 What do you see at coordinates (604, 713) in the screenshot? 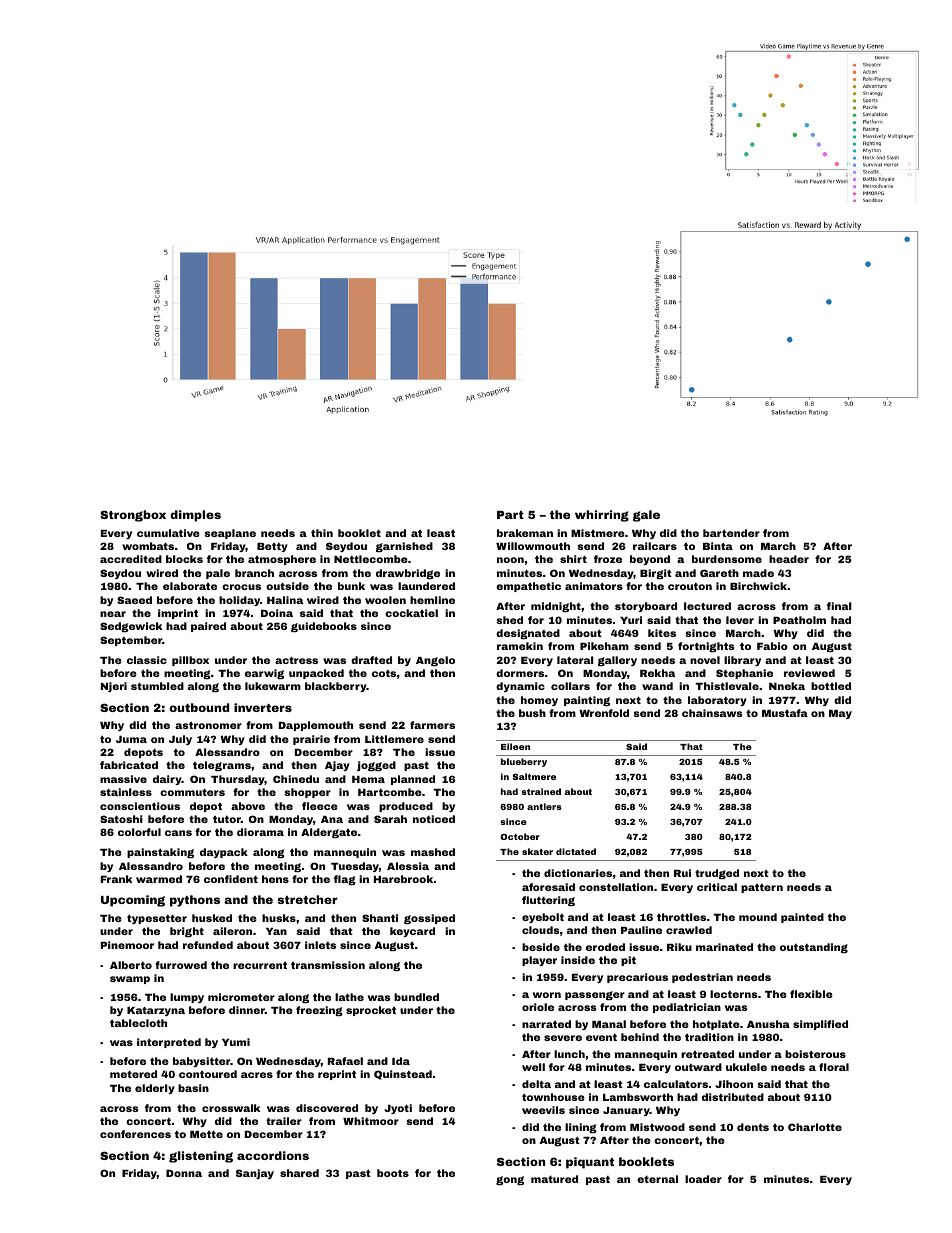
I see `Wrenfold` at bounding box center [604, 713].
